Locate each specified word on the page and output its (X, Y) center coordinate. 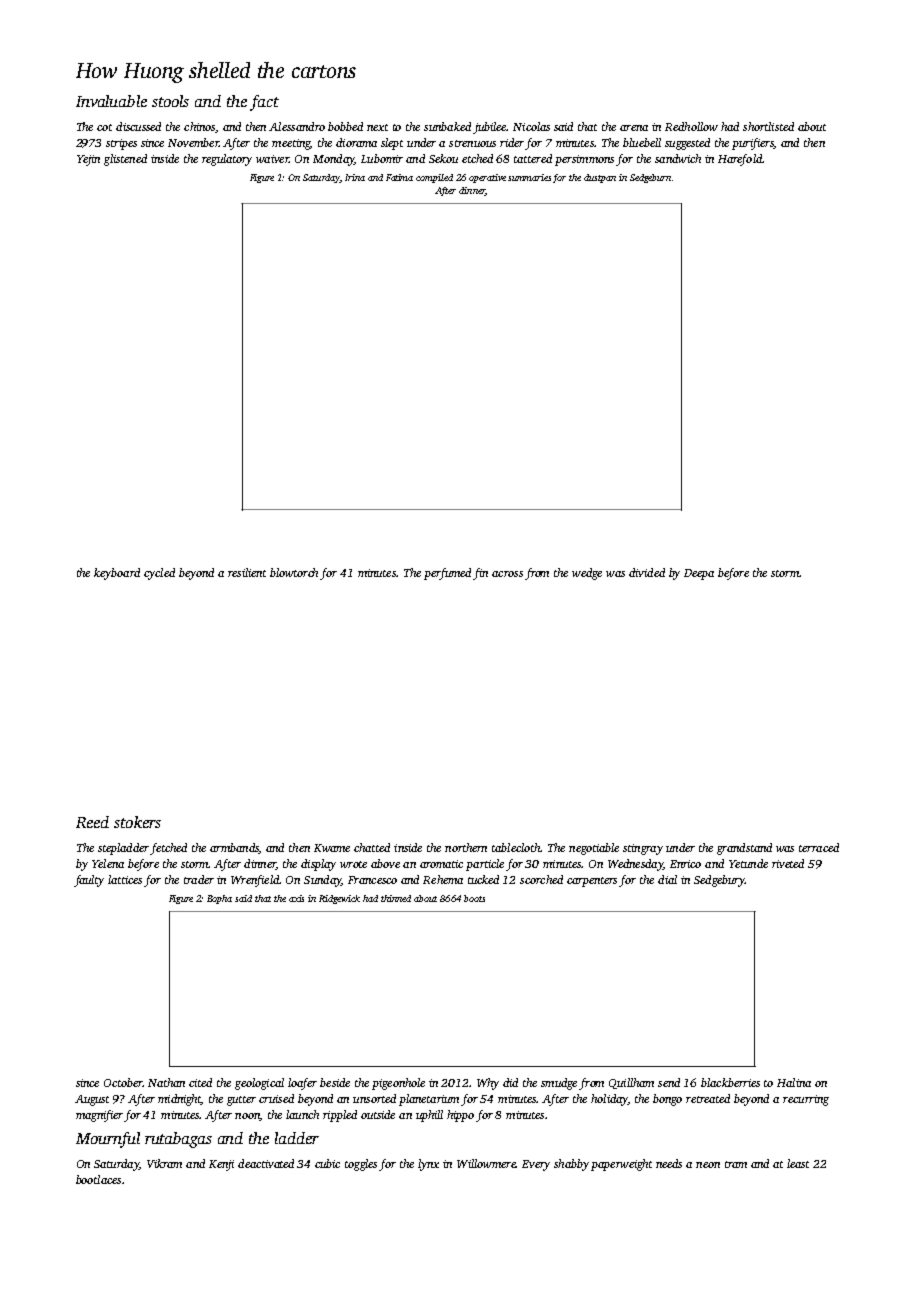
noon (247, 1117)
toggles (361, 1165)
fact (264, 103)
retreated (708, 1098)
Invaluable (111, 101)
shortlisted (768, 126)
